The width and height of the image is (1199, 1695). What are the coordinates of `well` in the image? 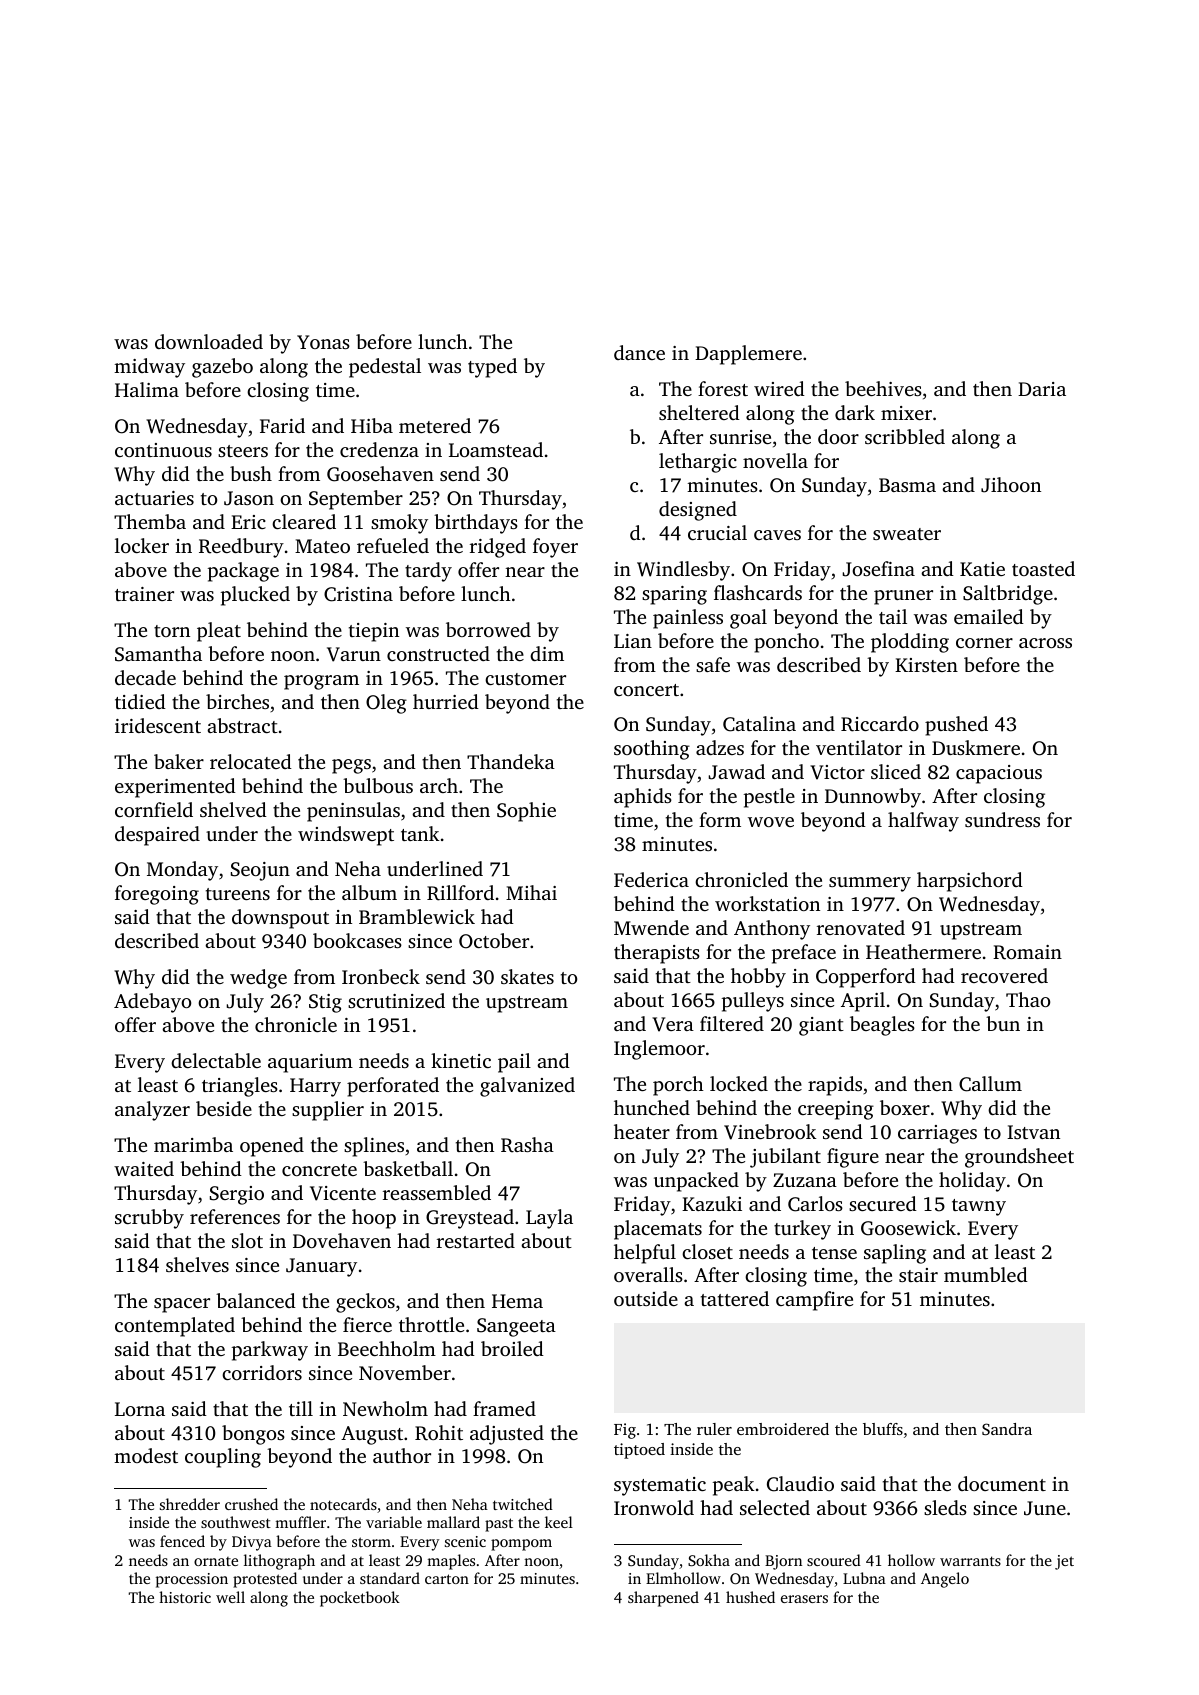 It's located at (230, 1597).
